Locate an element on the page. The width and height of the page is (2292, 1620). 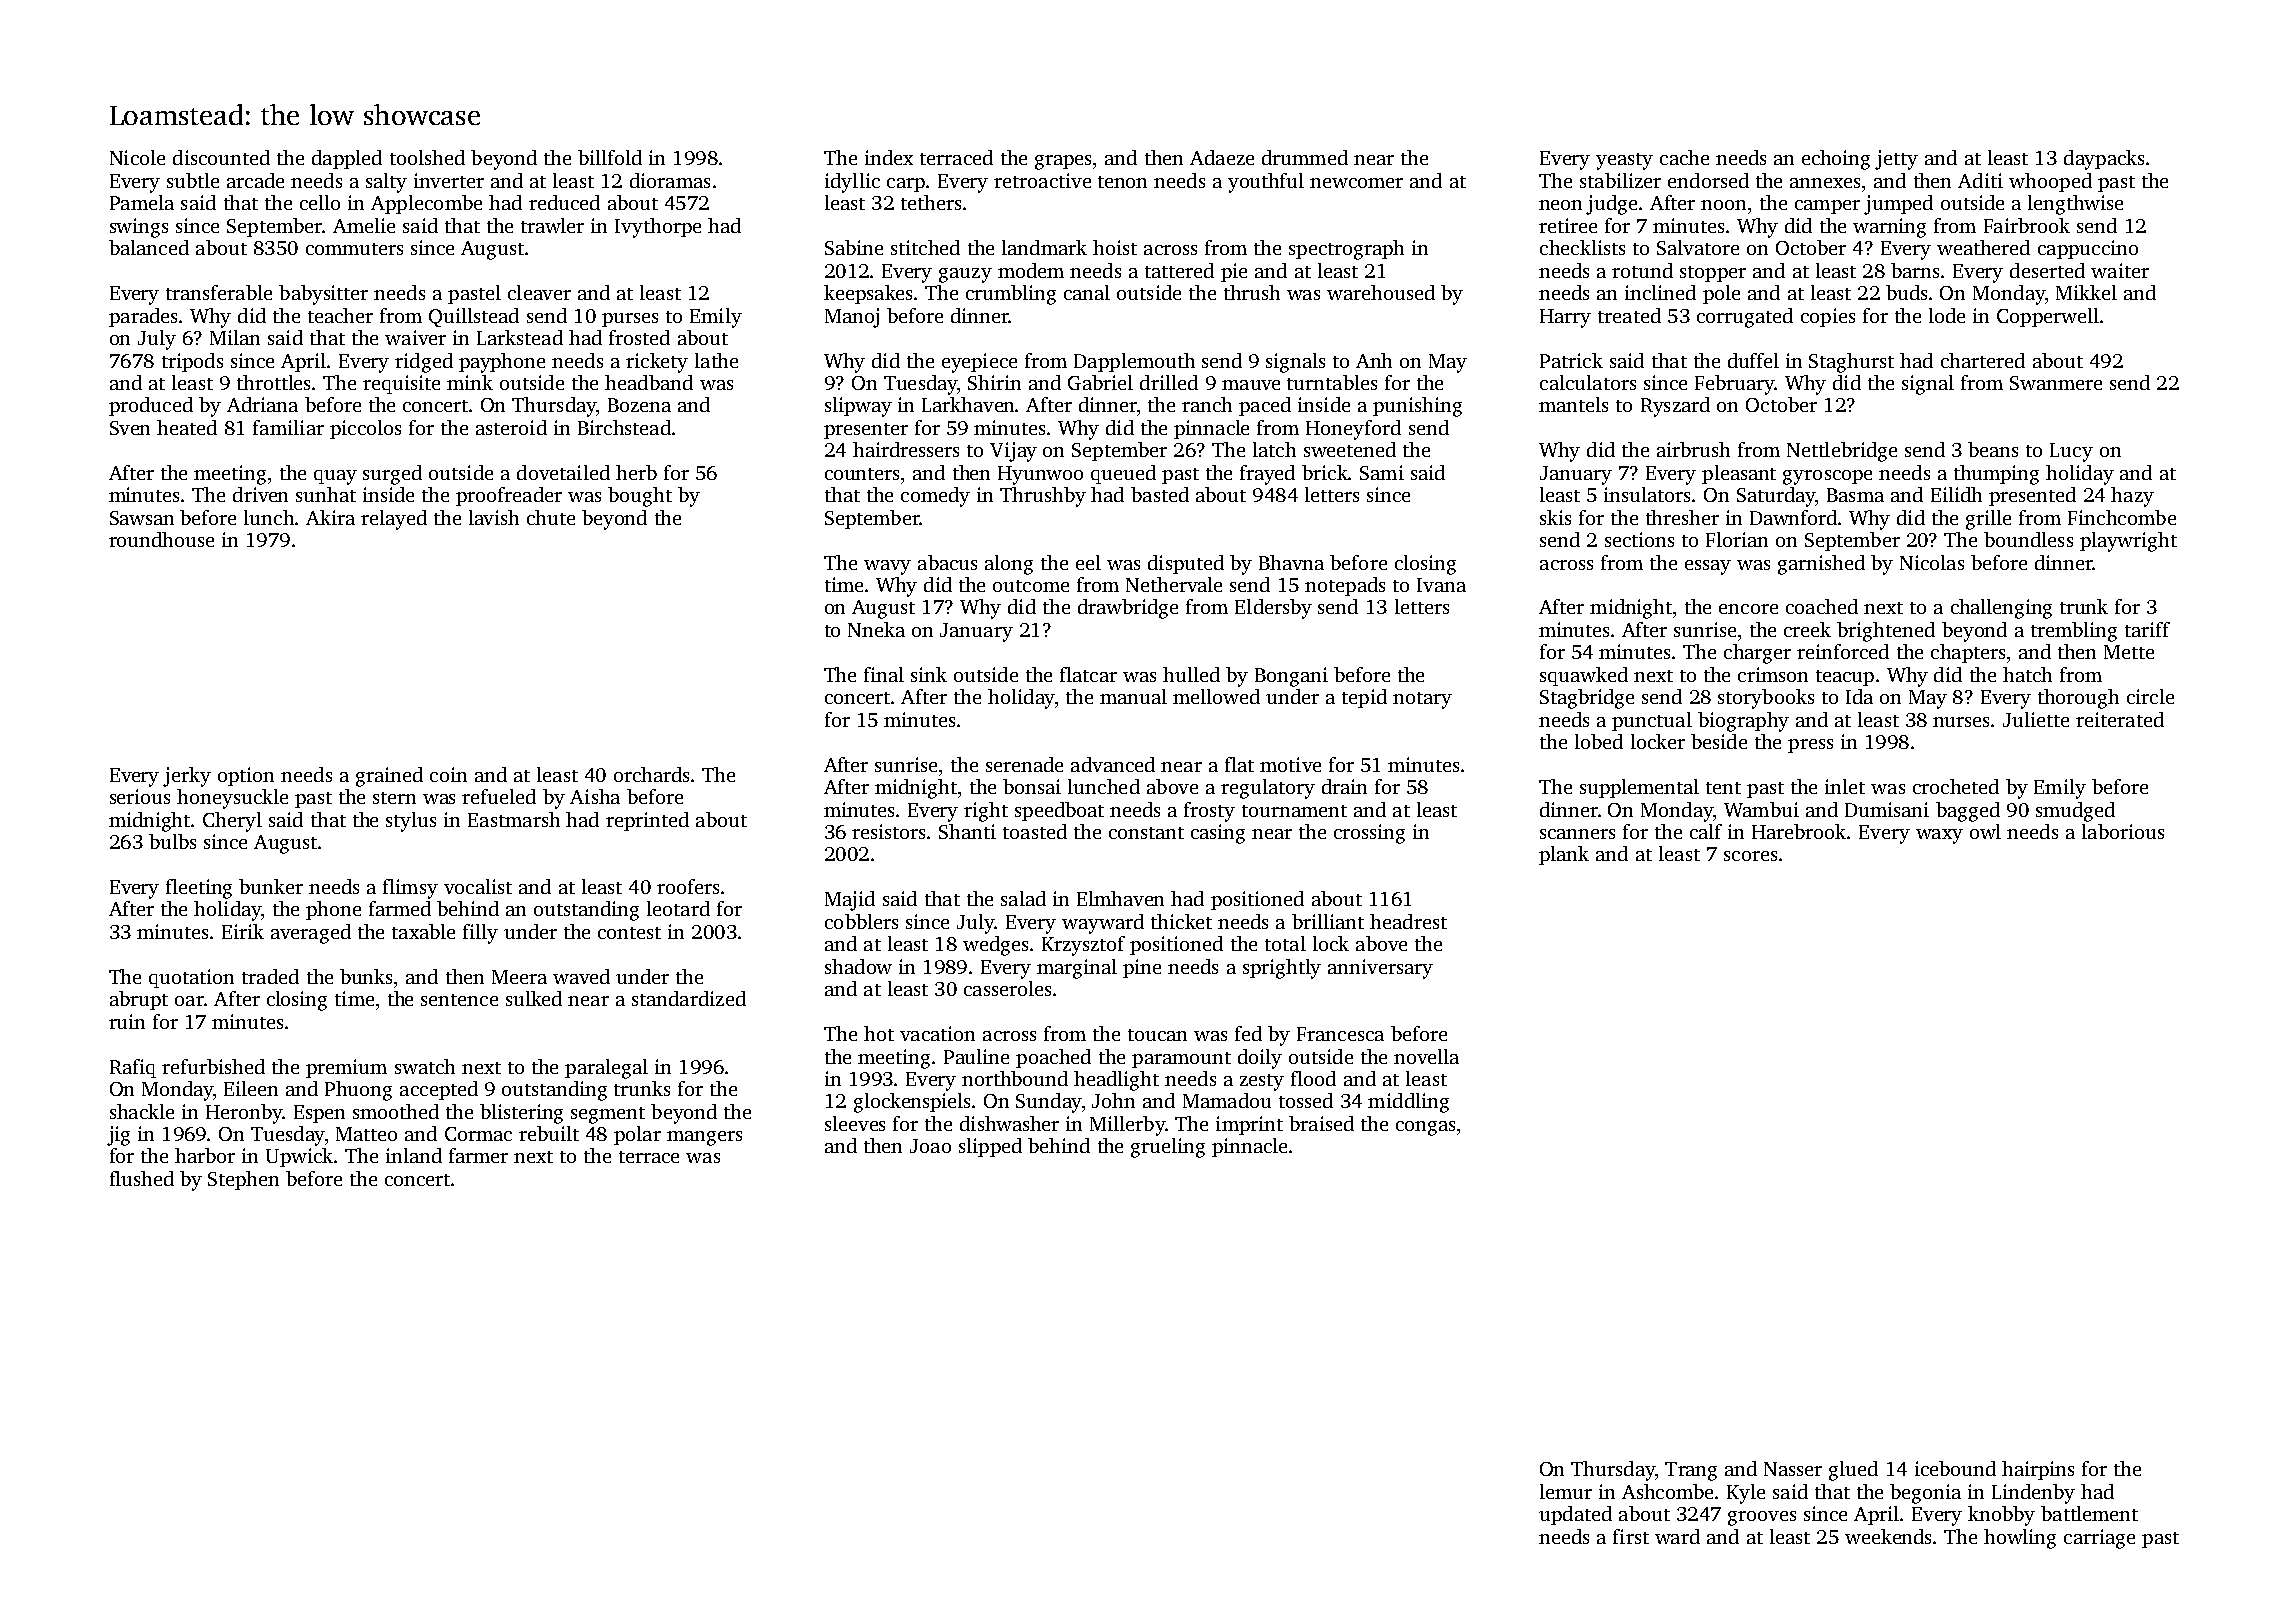
purses is located at coordinates (630, 320).
